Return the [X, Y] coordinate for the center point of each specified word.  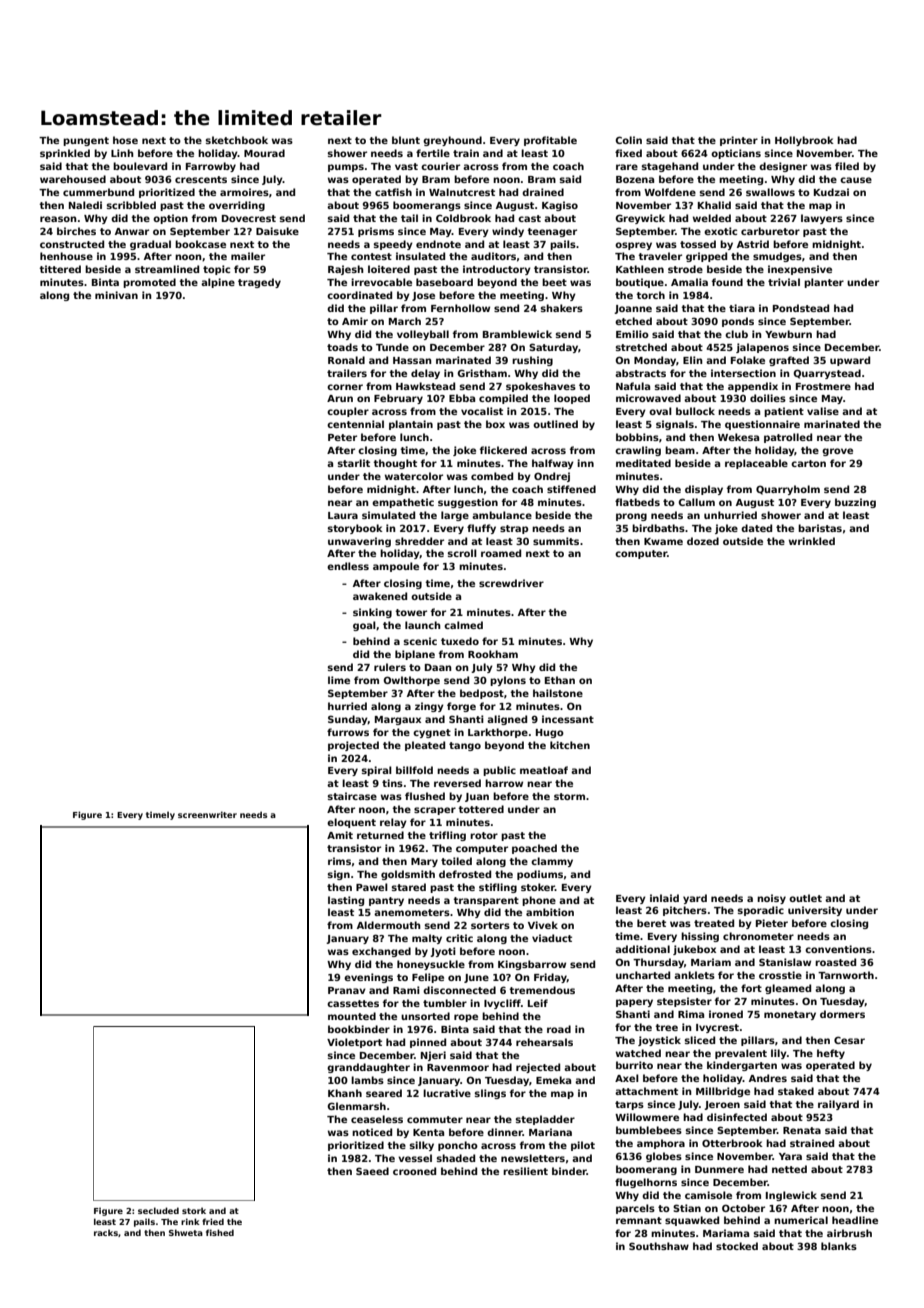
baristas [820, 528]
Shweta [186, 1232]
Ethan [560, 680]
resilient [525, 1171]
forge [461, 707]
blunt [406, 140]
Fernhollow [460, 308]
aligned [507, 720]
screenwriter [207, 814]
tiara [742, 308]
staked [796, 1091]
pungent [86, 141]
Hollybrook [804, 141]
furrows [348, 732]
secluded [158, 1210]
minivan [116, 295]
